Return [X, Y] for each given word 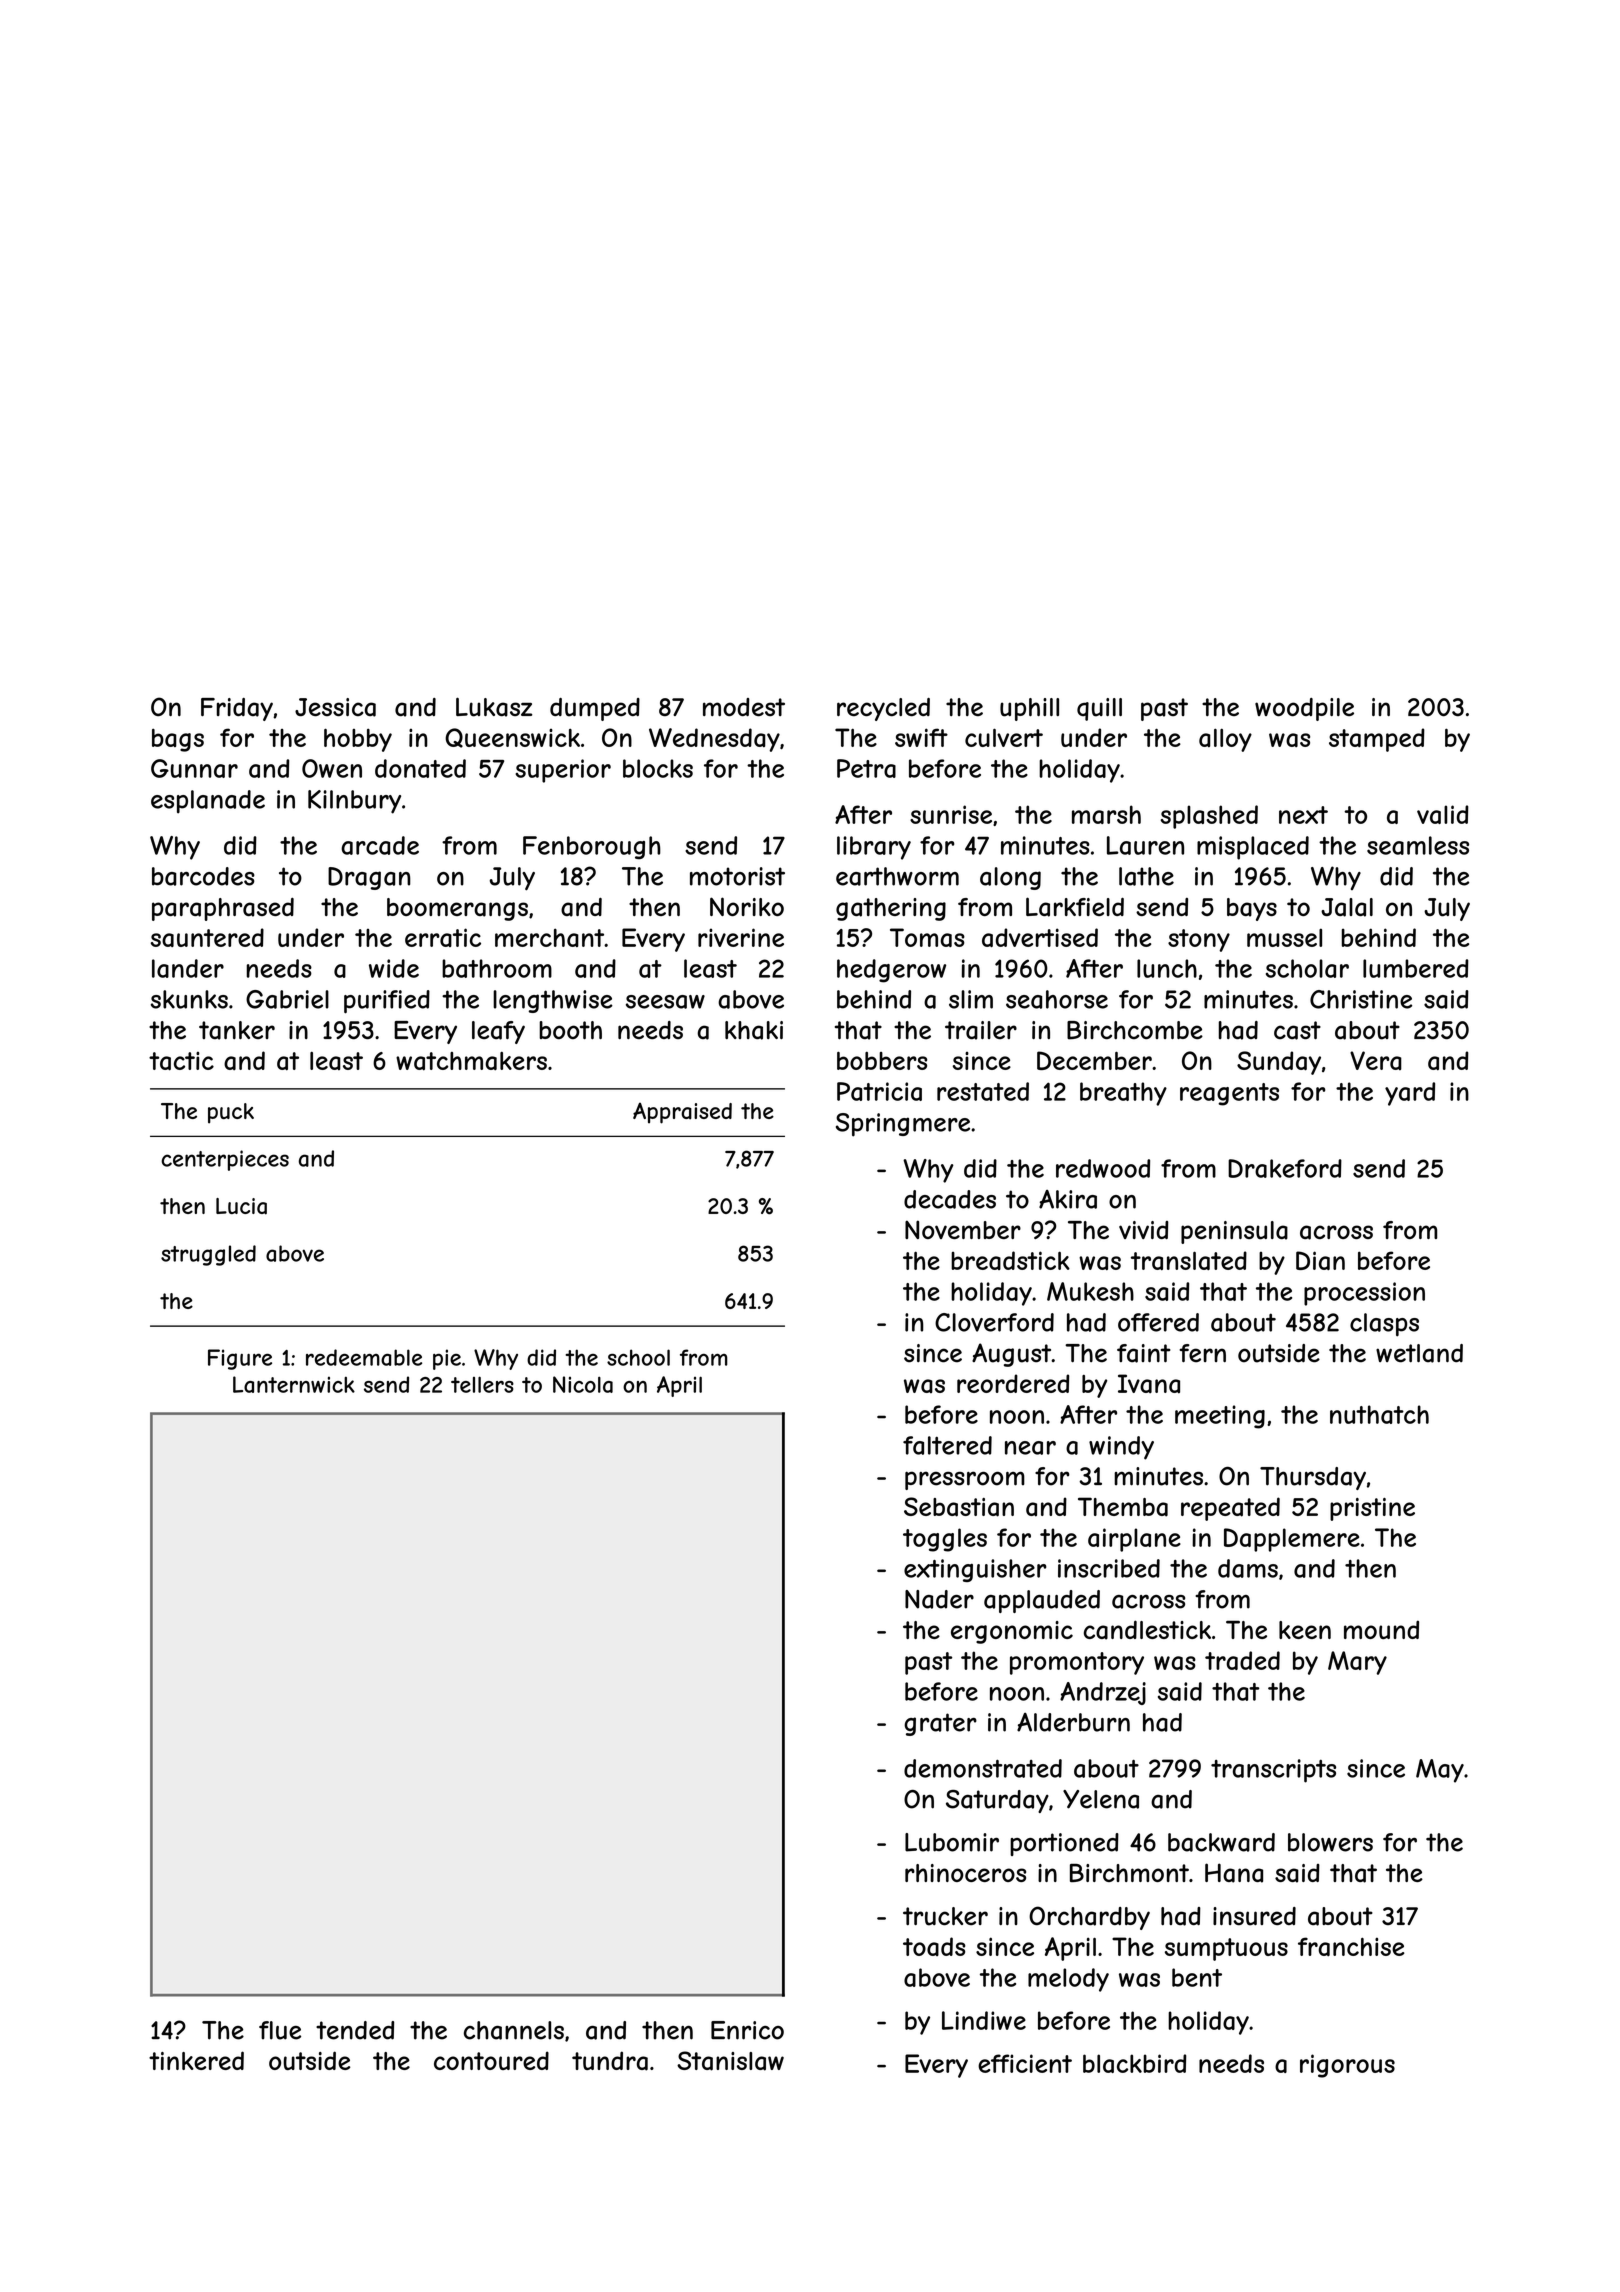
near [1030, 1448]
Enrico [747, 2030]
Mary [1357, 1663]
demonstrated [983, 1768]
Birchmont [1129, 1873]
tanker [237, 1030]
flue [280, 2030]
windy [1121, 1448]
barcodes [203, 876]
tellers [482, 1384]
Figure [240, 1359]
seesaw [665, 1002]
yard [1410, 1094]
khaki [754, 1030]
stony [1199, 940]
